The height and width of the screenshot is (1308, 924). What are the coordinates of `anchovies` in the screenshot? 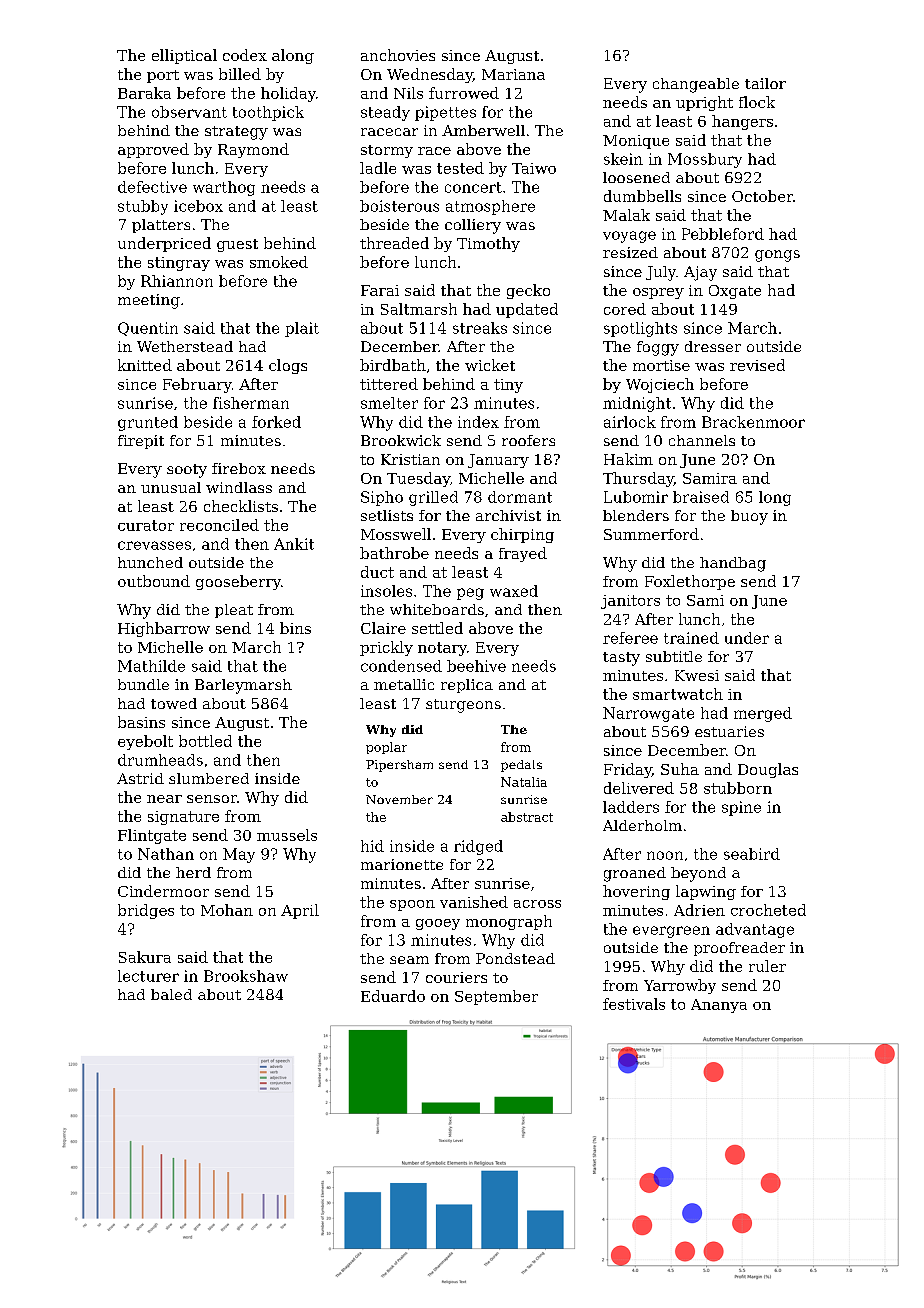 It's located at (398, 55).
